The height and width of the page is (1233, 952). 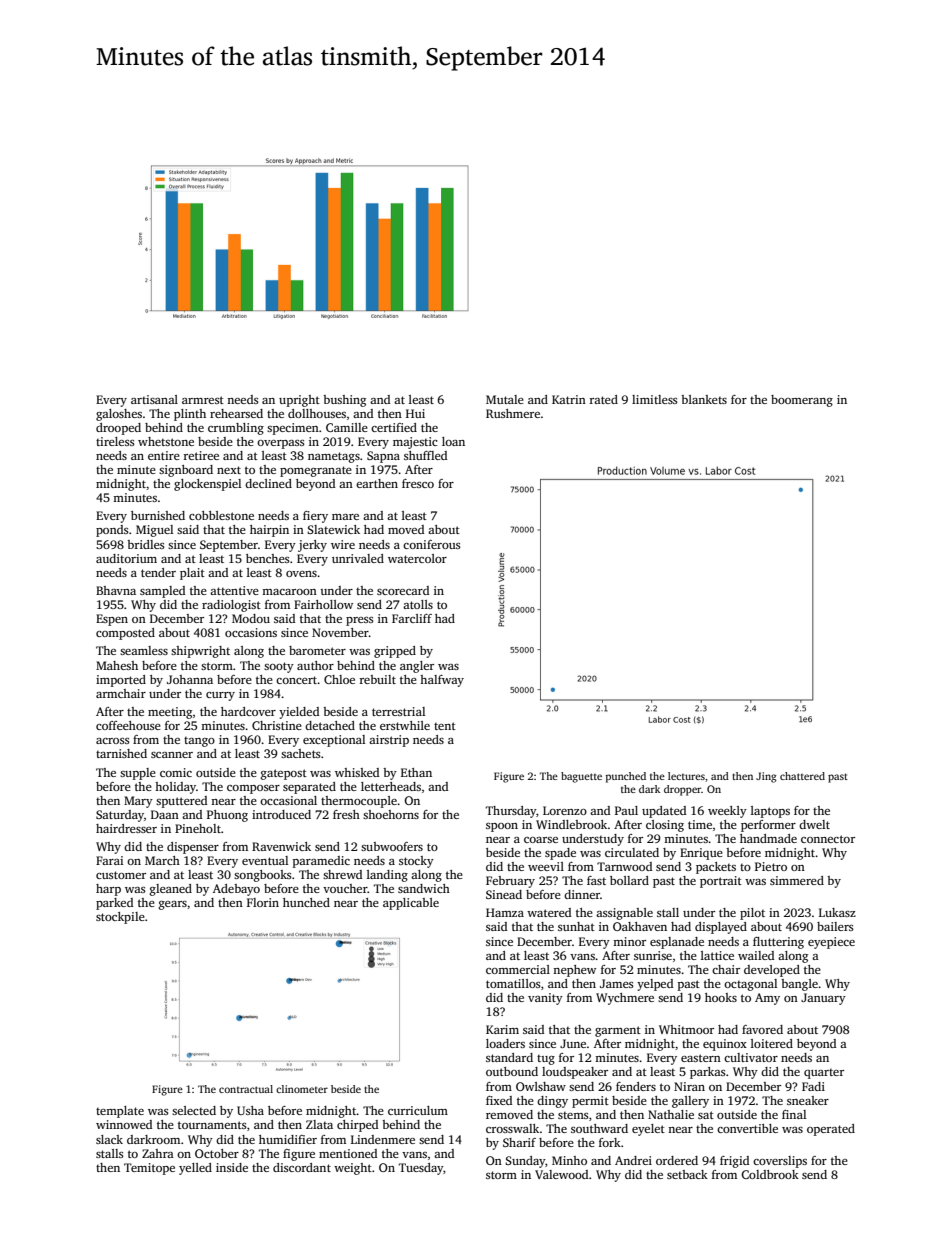 What do you see at coordinates (432, 544) in the page?
I see `coniferous` at bounding box center [432, 544].
